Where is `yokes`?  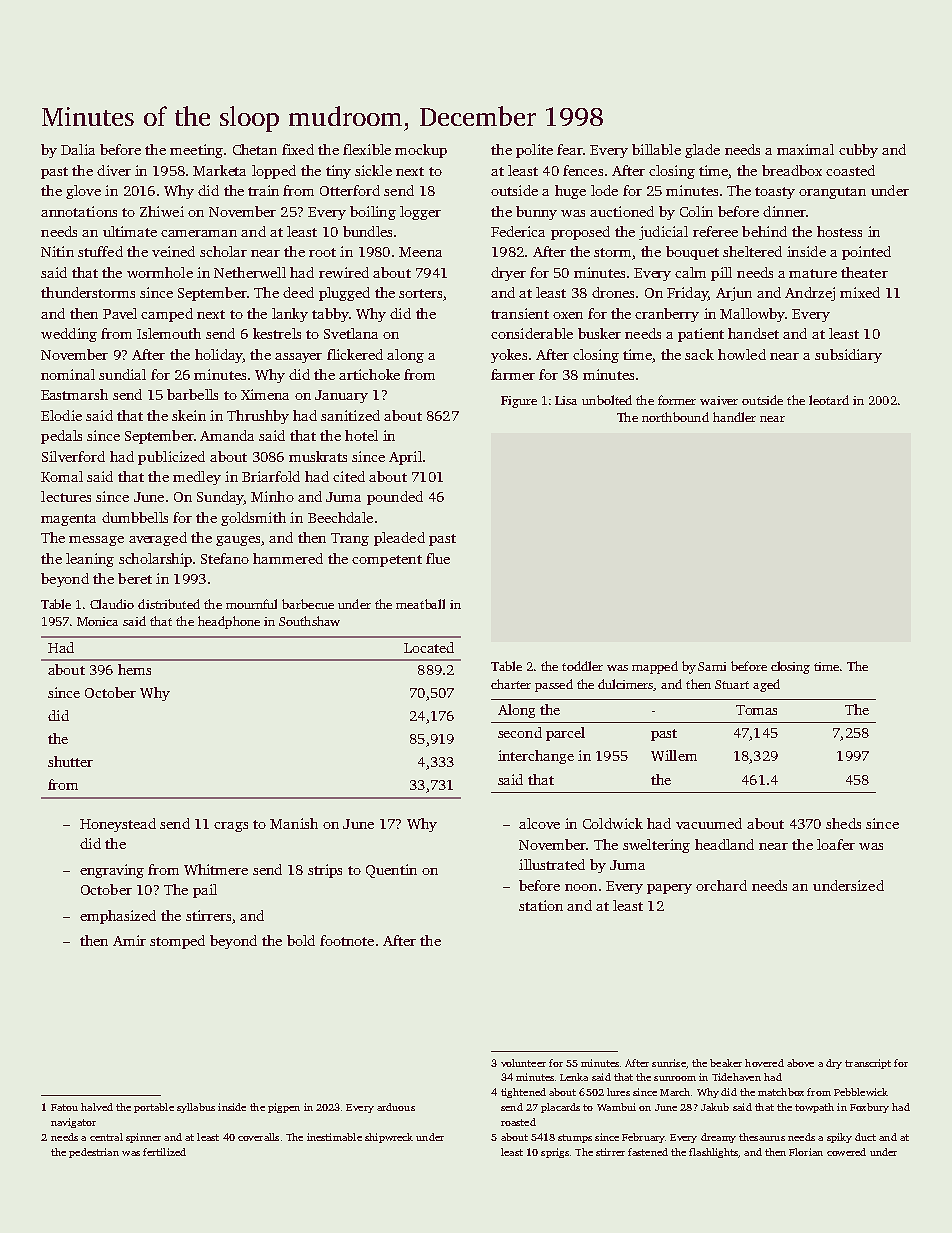 yokes is located at coordinates (509, 356).
